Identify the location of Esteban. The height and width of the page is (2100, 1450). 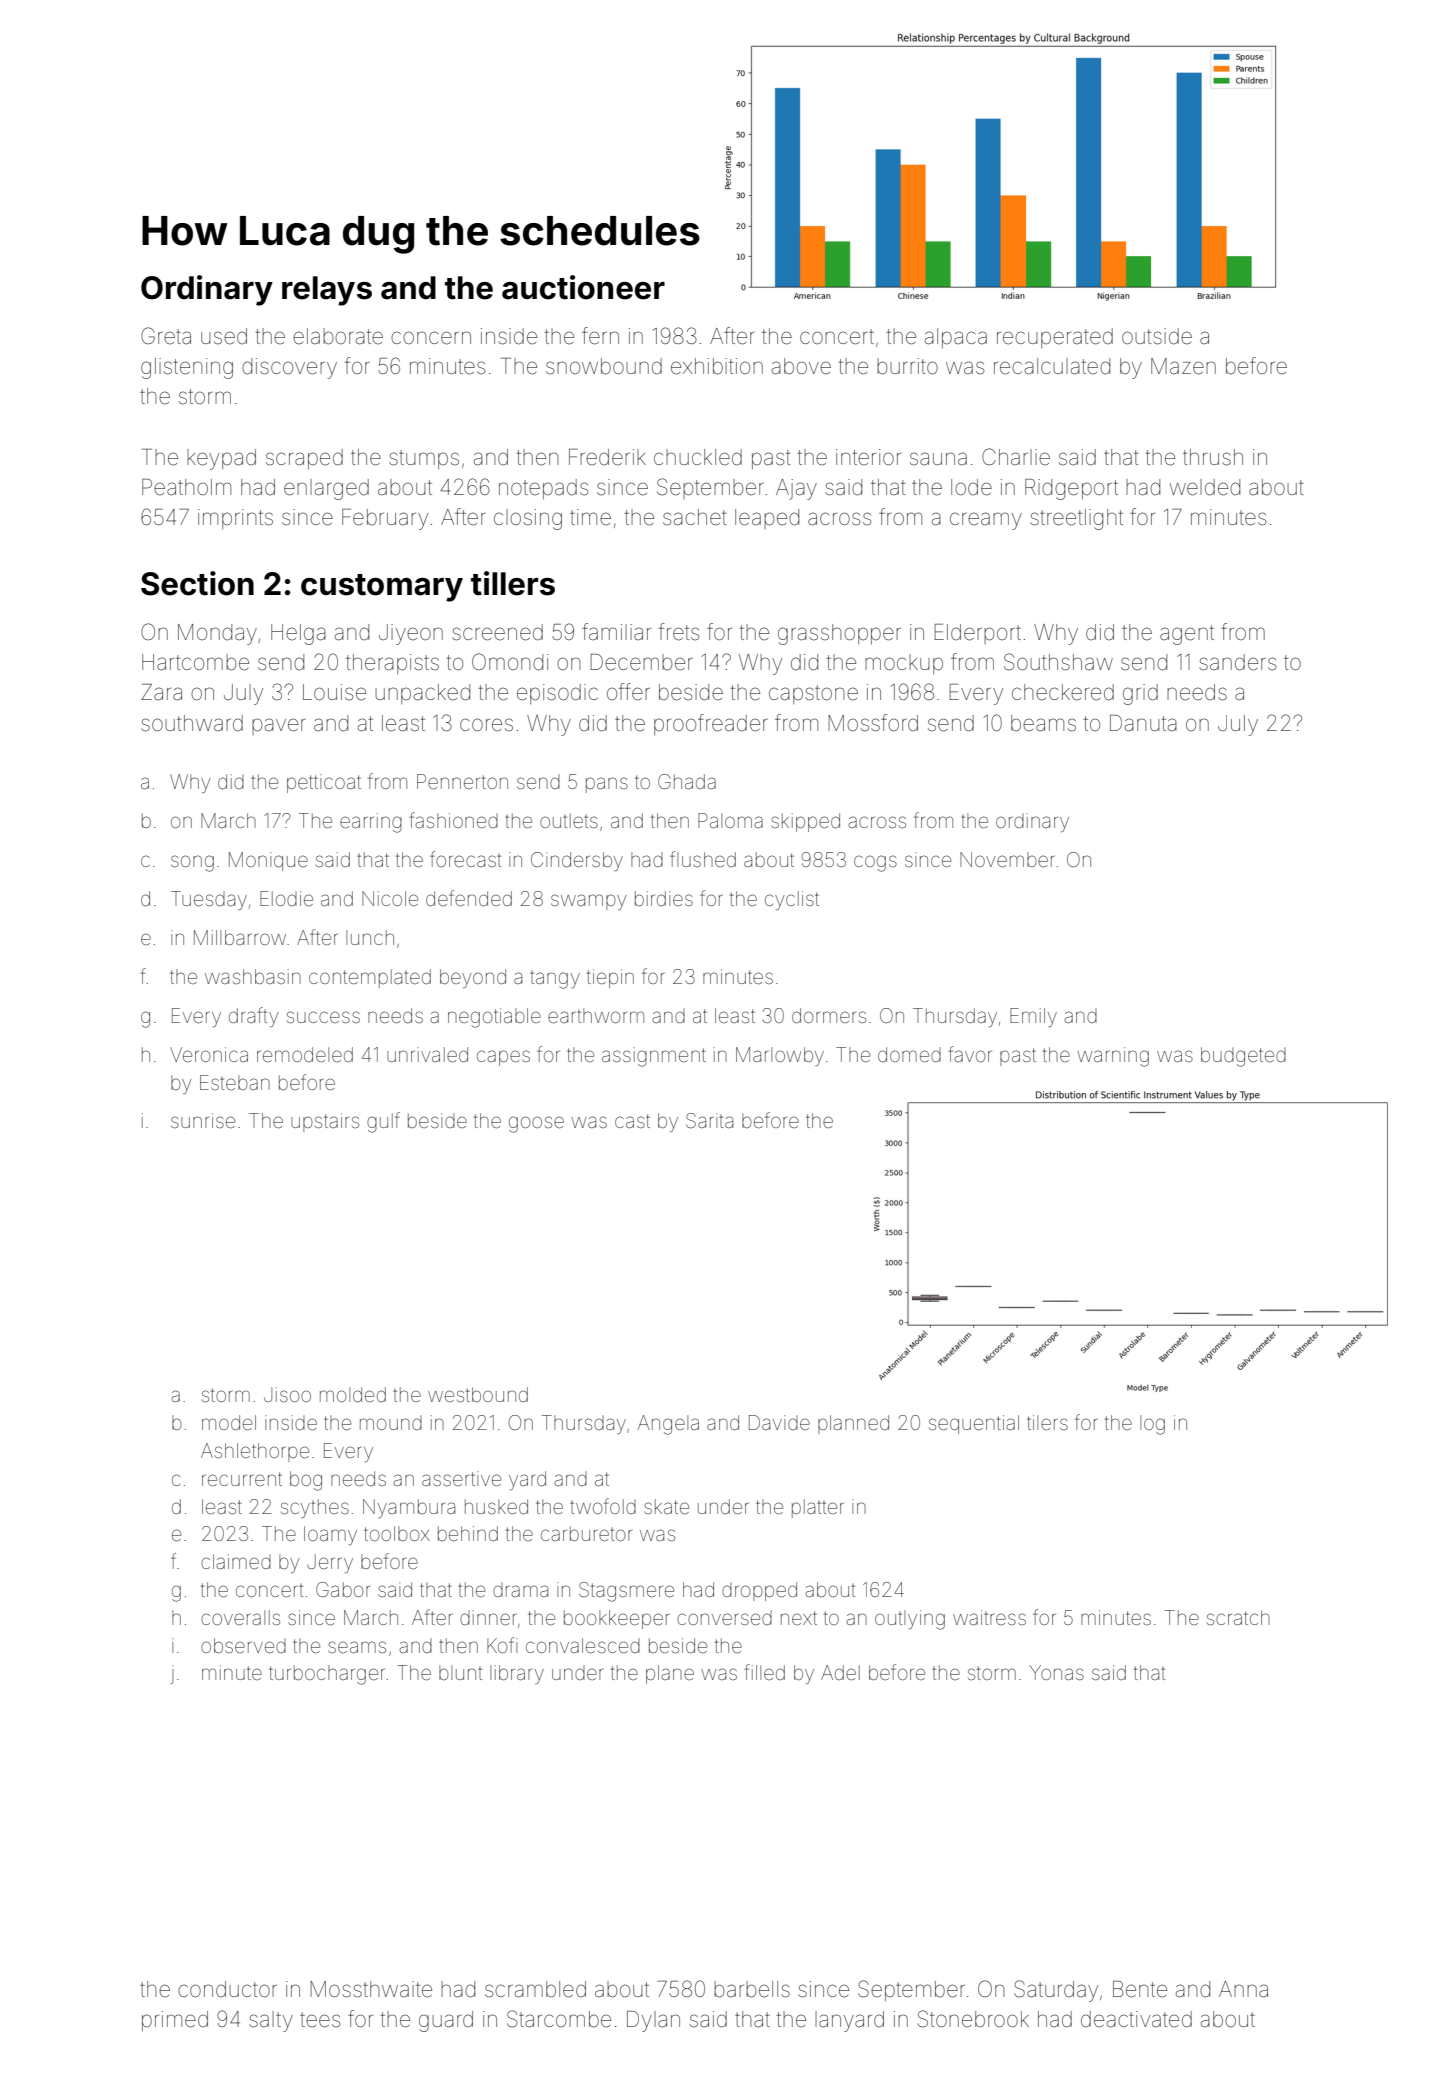
(235, 1082).
